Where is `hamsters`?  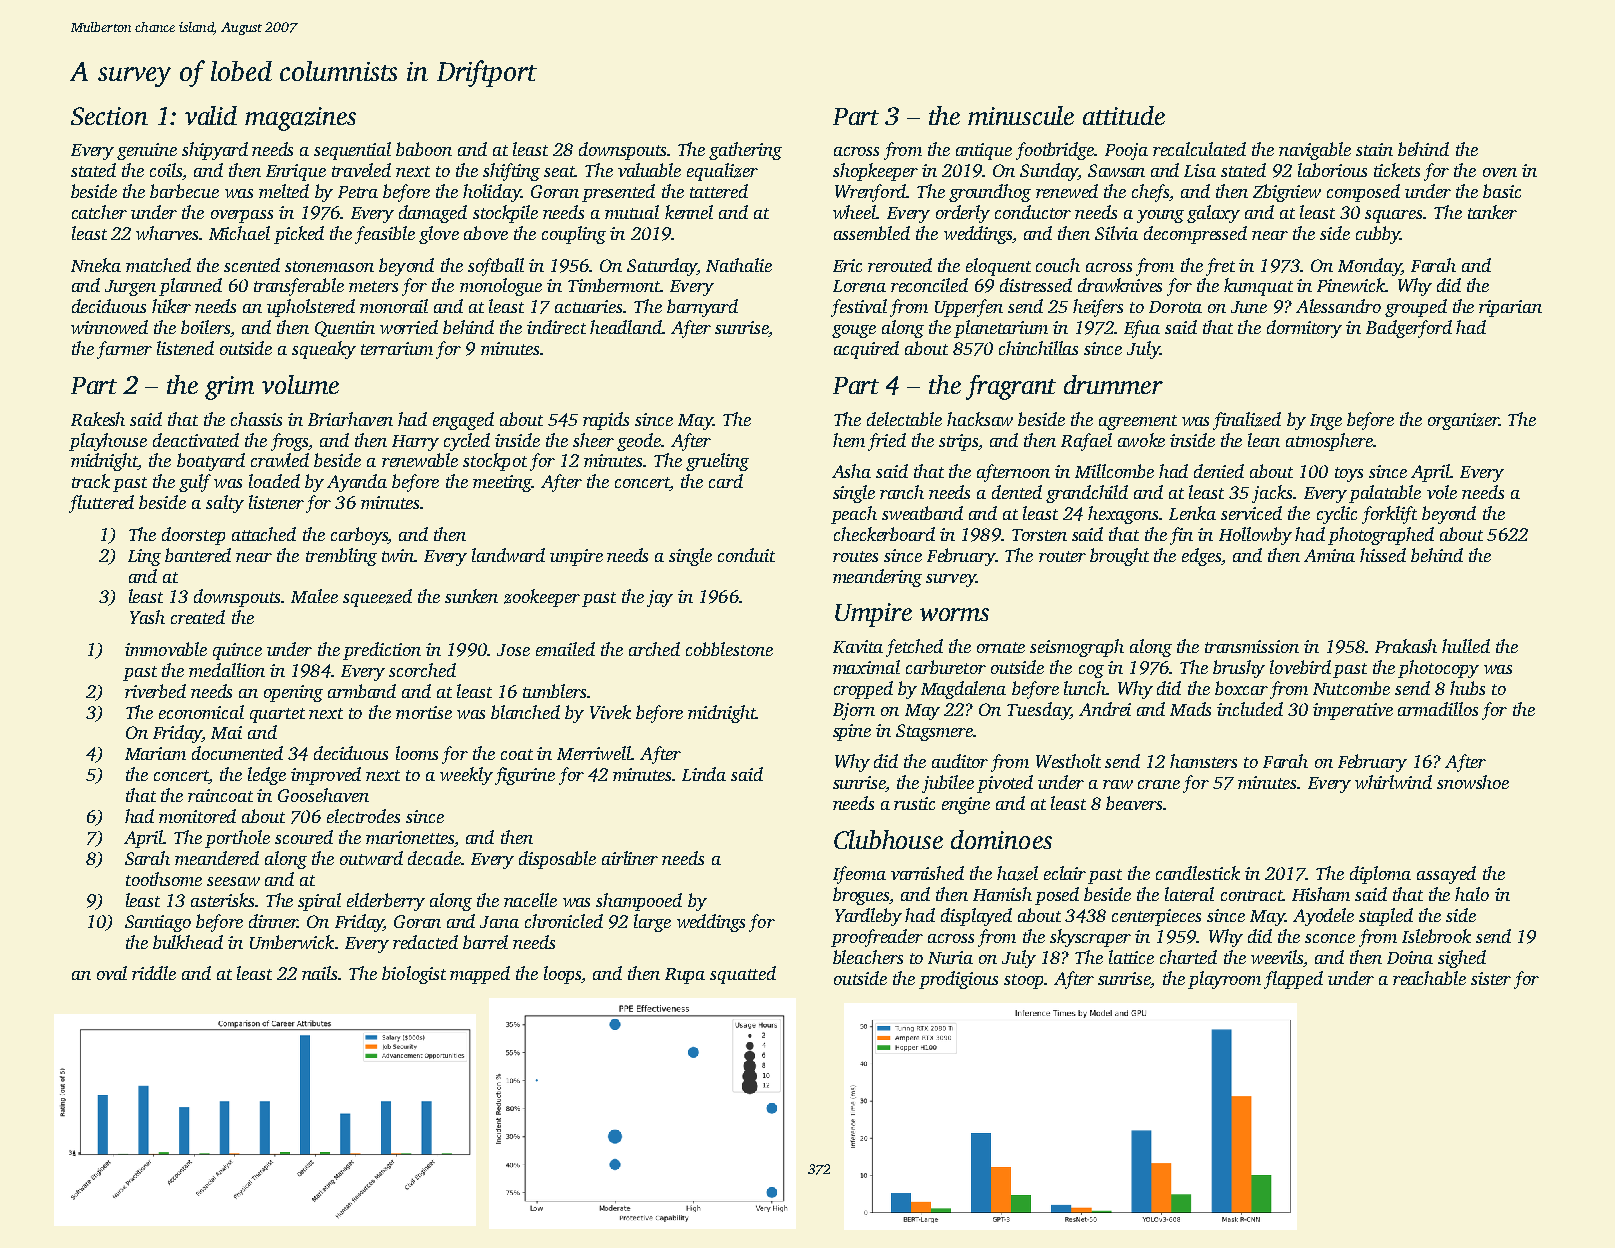
hamsters is located at coordinates (1203, 761).
